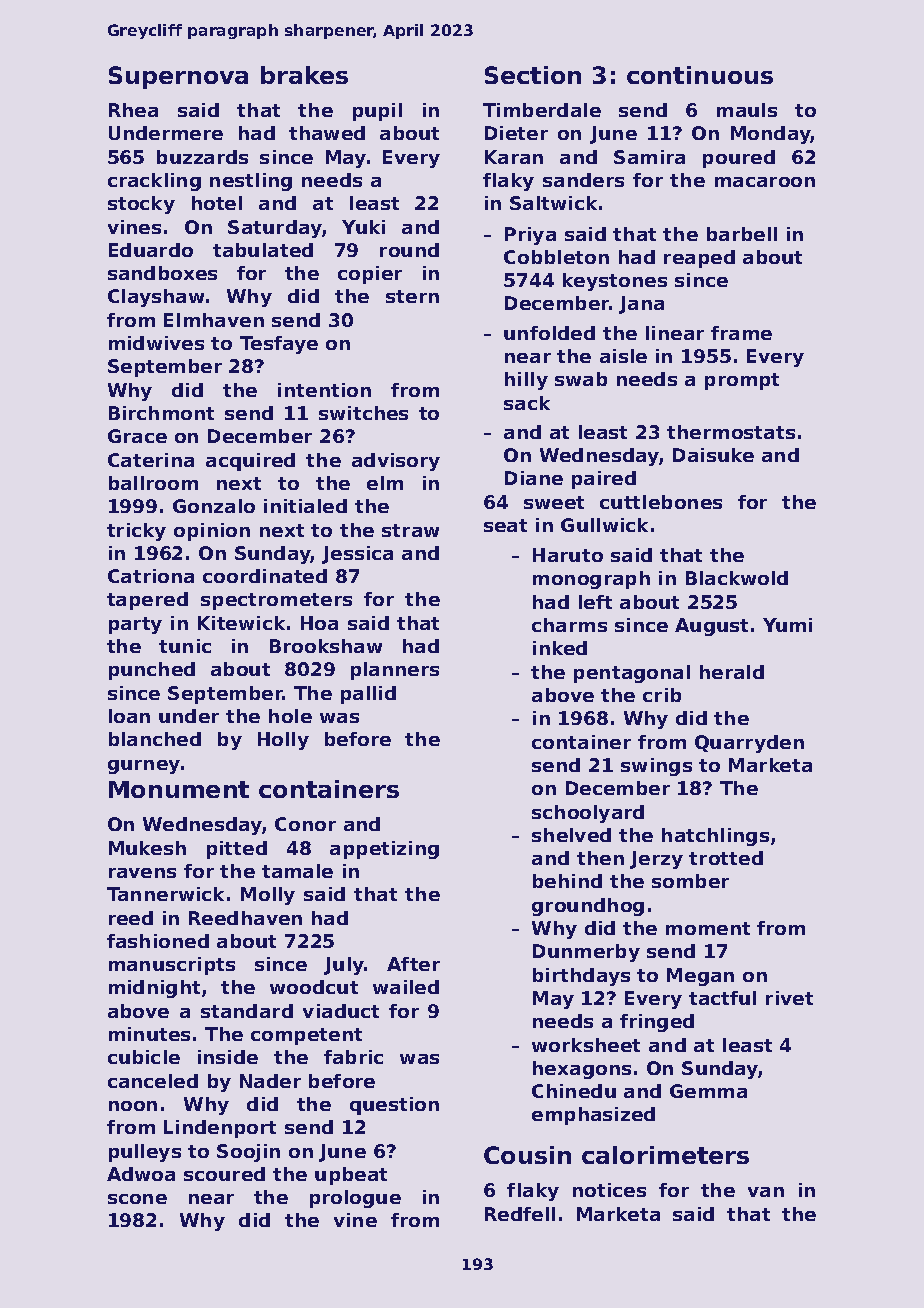 The height and width of the image is (1308, 924). What do you see at coordinates (394, 1106) in the image?
I see `question` at bounding box center [394, 1106].
